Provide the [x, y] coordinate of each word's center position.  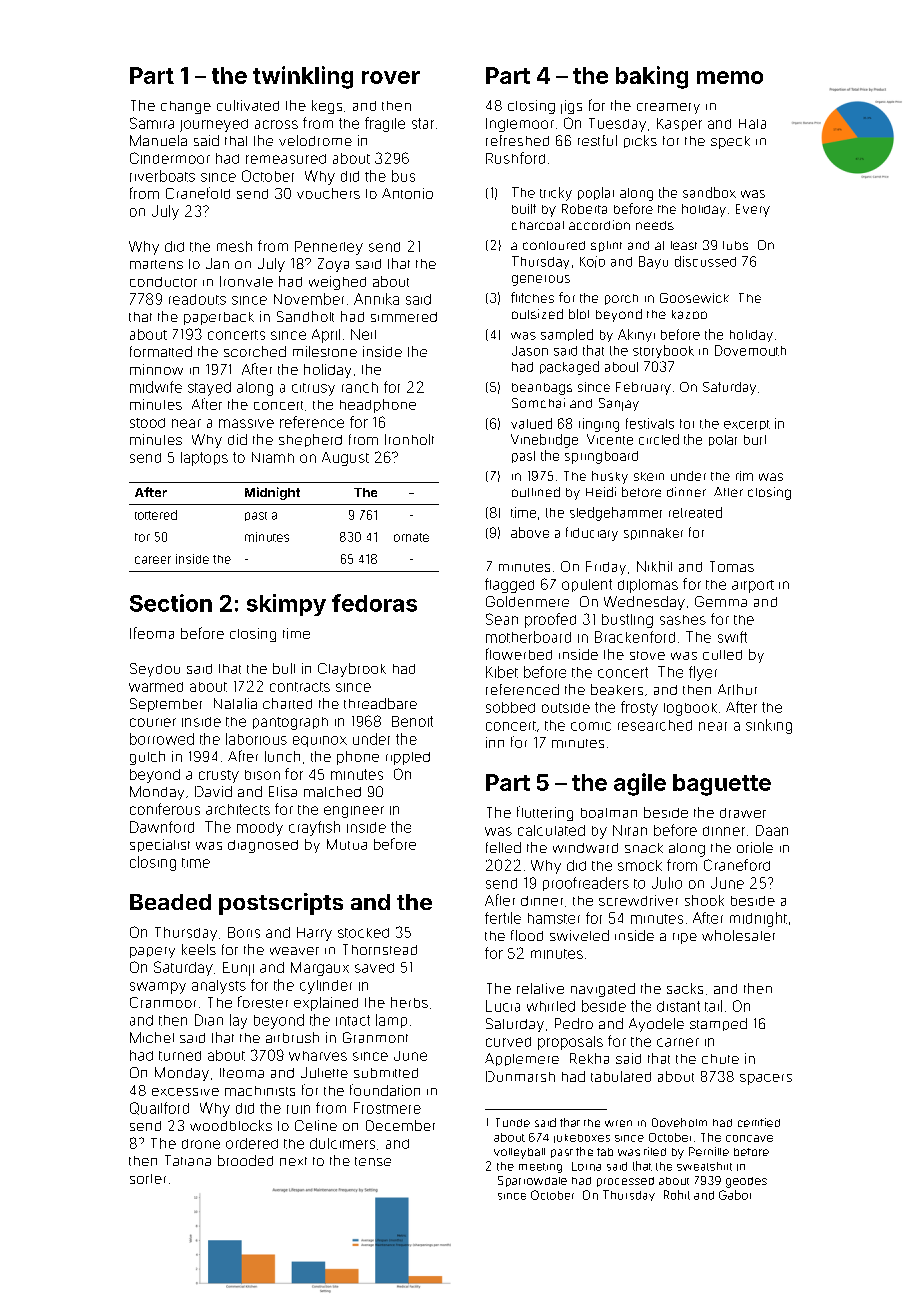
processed [625, 1182]
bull [284, 668]
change [186, 107]
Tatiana [188, 1160]
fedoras [374, 603]
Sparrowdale [532, 1181]
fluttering [545, 813]
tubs [735, 245]
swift [732, 637]
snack [644, 848]
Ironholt [409, 439]
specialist [160, 845]
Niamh [273, 457]
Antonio [407, 193]
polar [723, 440]
